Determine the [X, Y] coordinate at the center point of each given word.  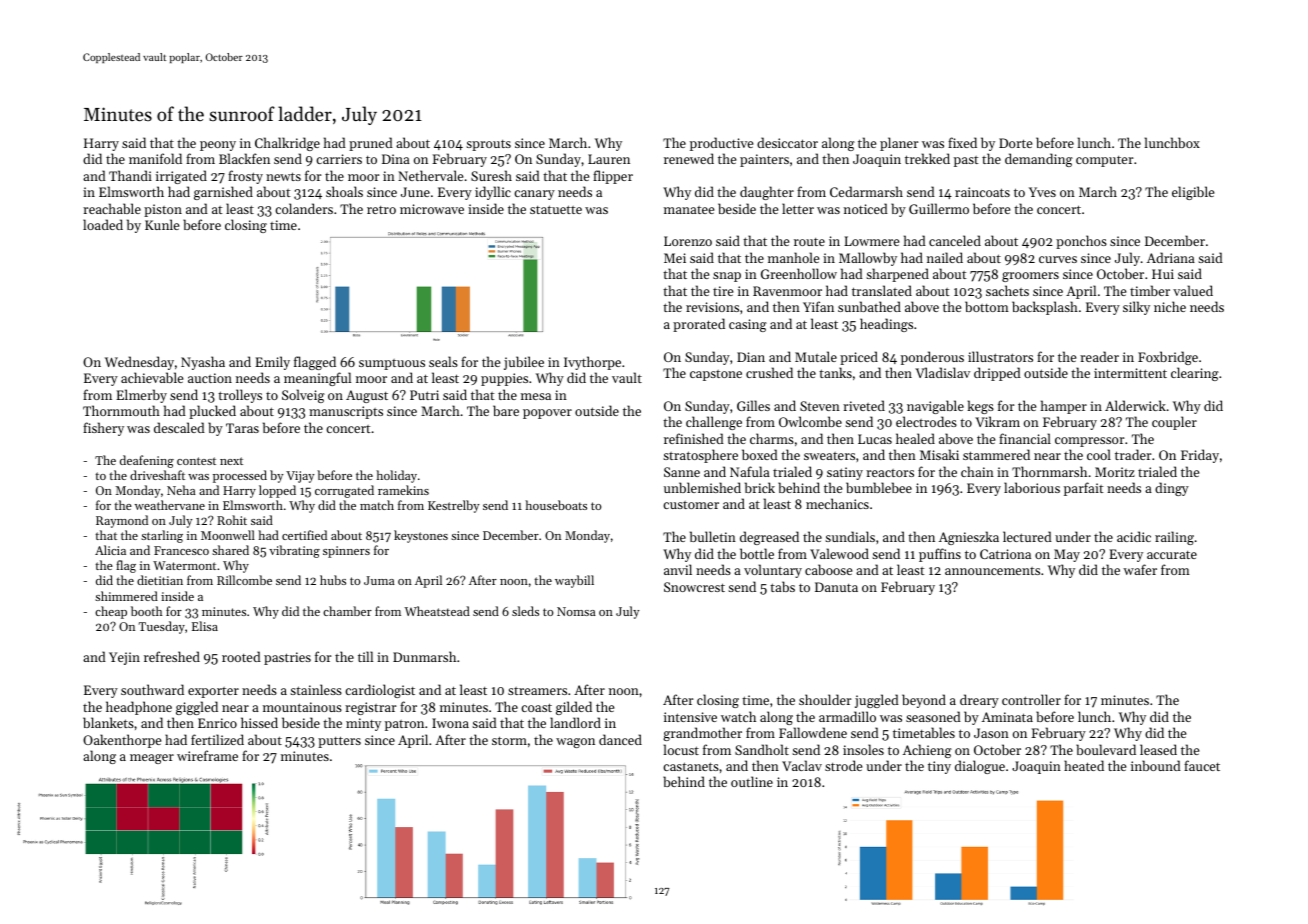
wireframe [207, 755]
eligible [1193, 193]
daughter [767, 193]
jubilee [524, 363]
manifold [155, 158]
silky [1136, 308]
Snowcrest [694, 587]
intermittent [1130, 373]
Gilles [753, 405]
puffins [940, 555]
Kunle [162, 224]
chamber [347, 611]
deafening [147, 461]
